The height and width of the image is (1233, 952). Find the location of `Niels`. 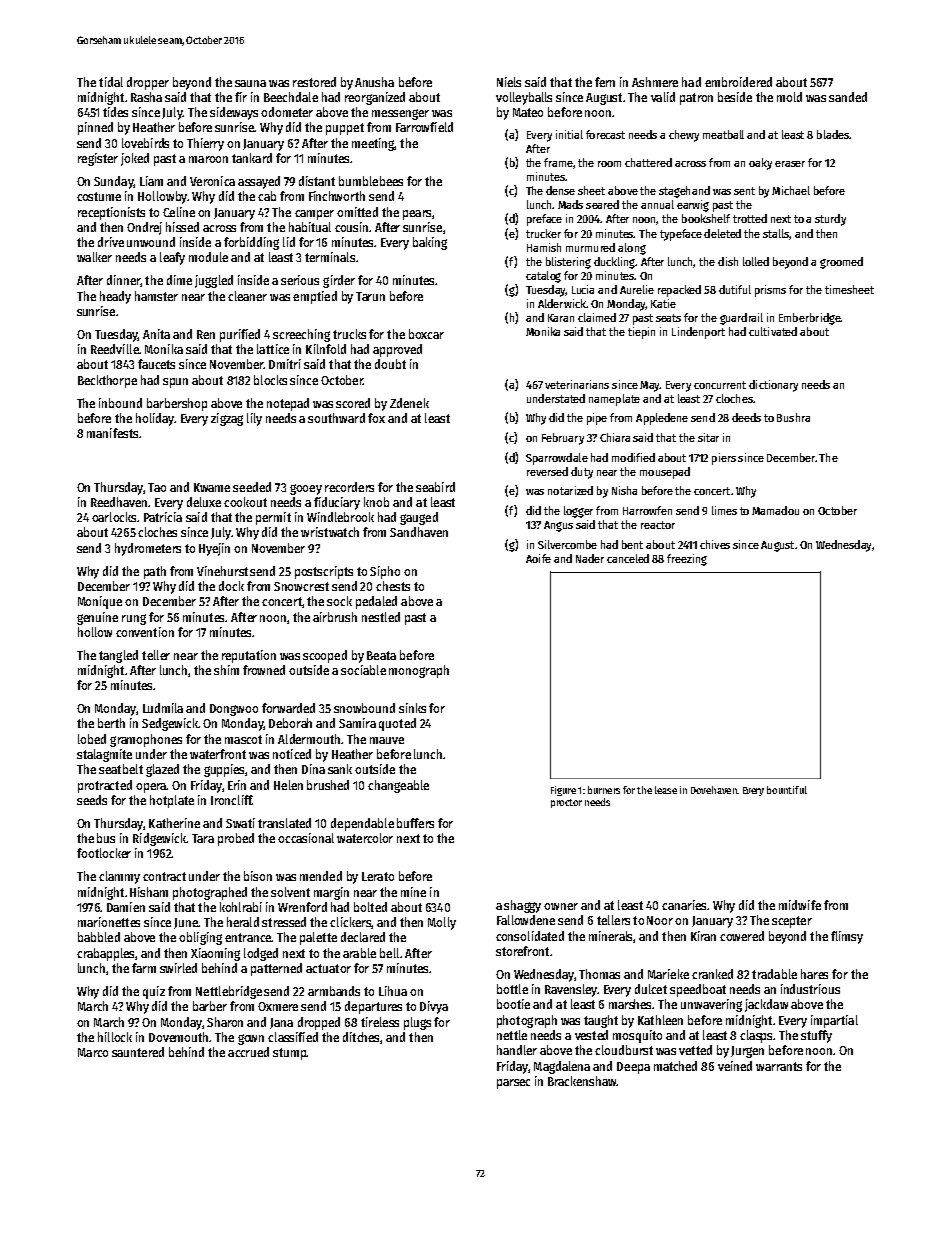

Niels is located at coordinates (509, 82).
